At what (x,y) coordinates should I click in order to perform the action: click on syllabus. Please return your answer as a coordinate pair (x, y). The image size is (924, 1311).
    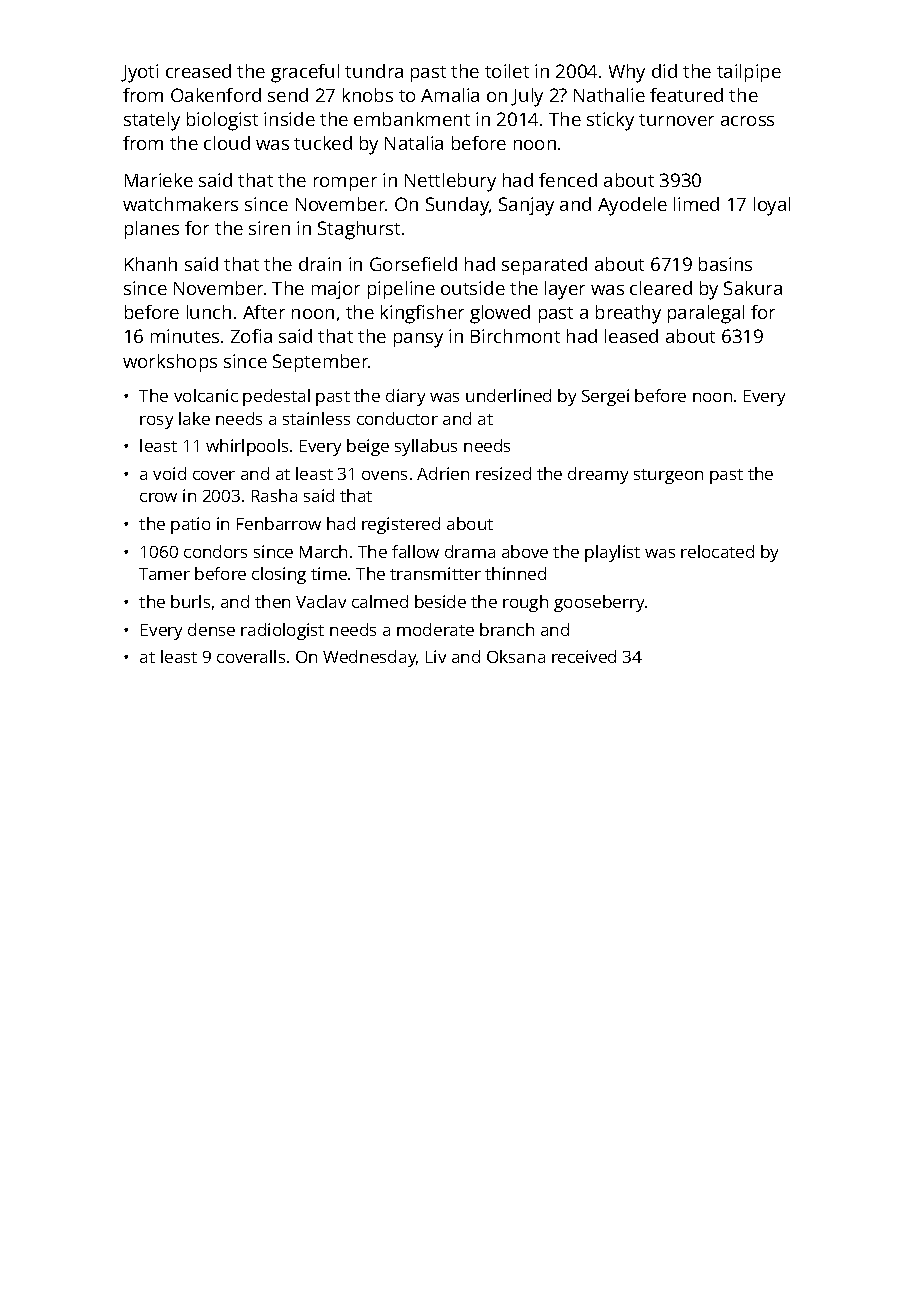
    Looking at the image, I should click on (426, 447).
